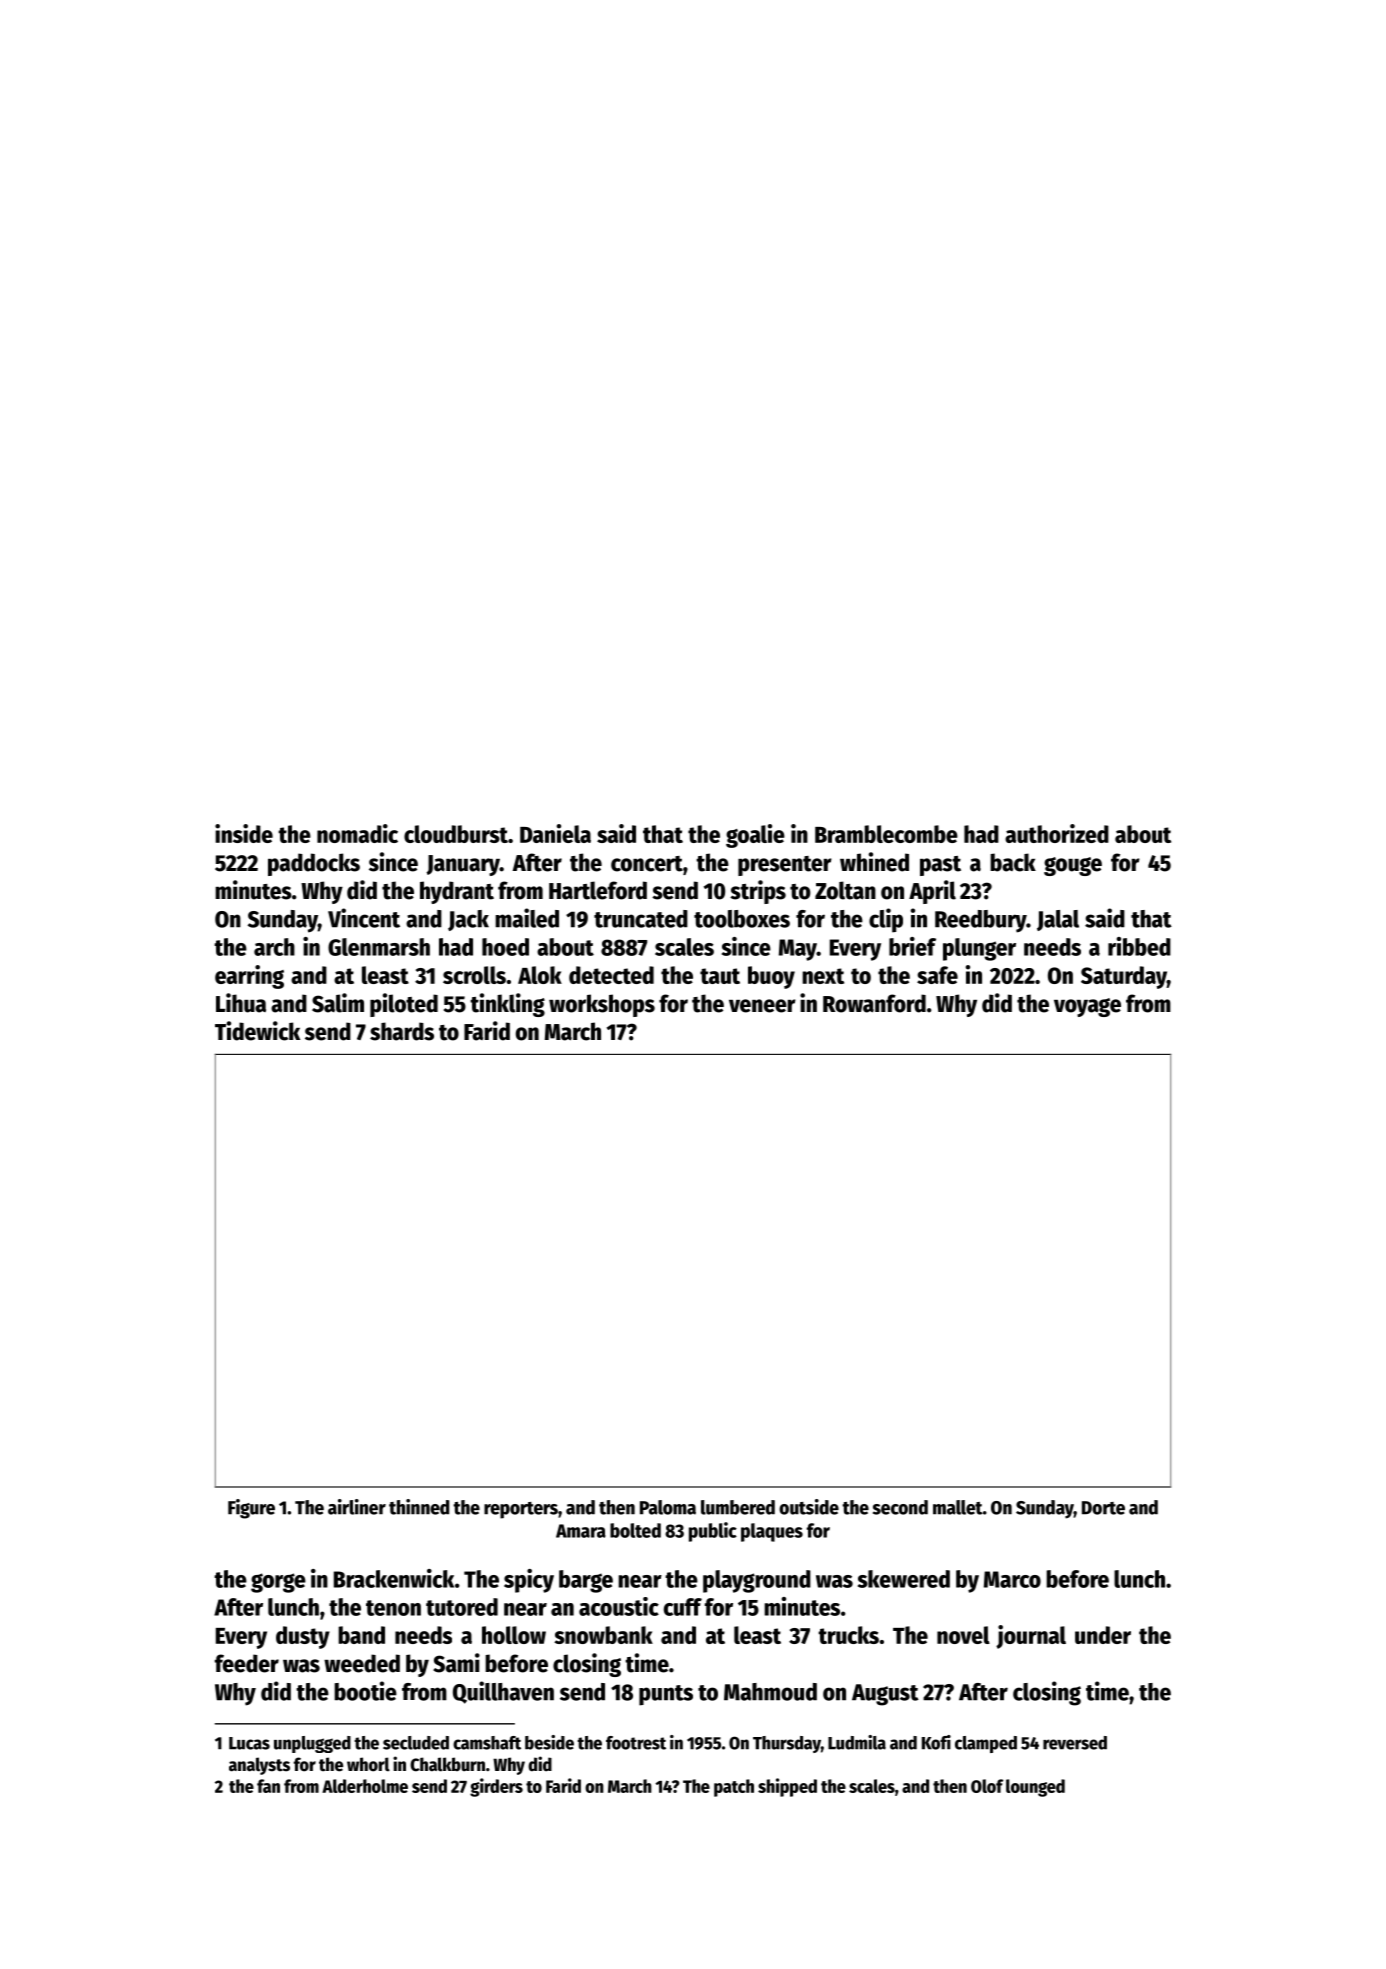  Describe the element at coordinates (958, 1507) in the image. I see `mallet` at that location.
